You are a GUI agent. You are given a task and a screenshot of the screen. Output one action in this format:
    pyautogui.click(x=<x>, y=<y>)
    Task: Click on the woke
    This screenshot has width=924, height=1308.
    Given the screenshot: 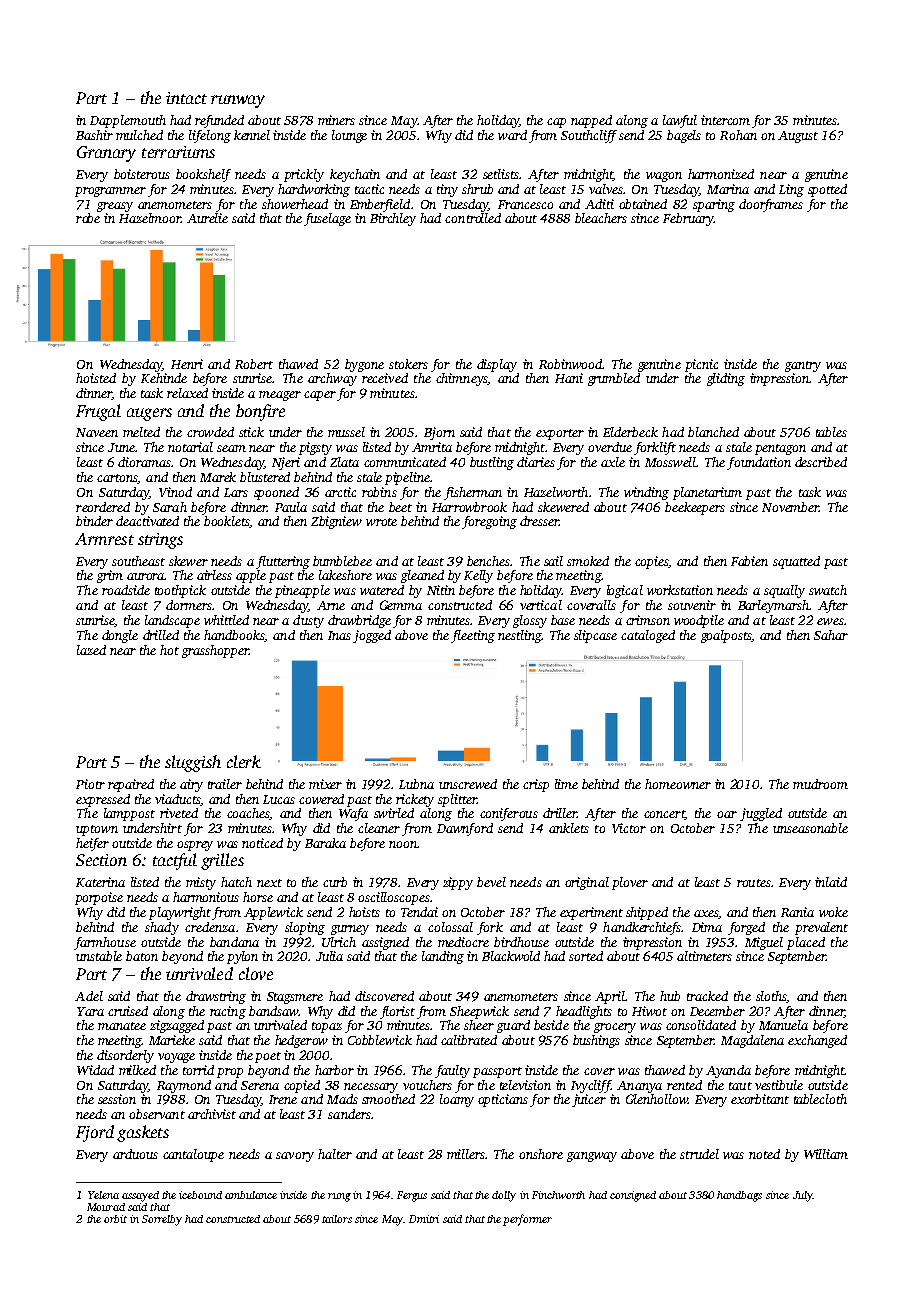 What is the action you would take?
    pyautogui.click(x=833, y=912)
